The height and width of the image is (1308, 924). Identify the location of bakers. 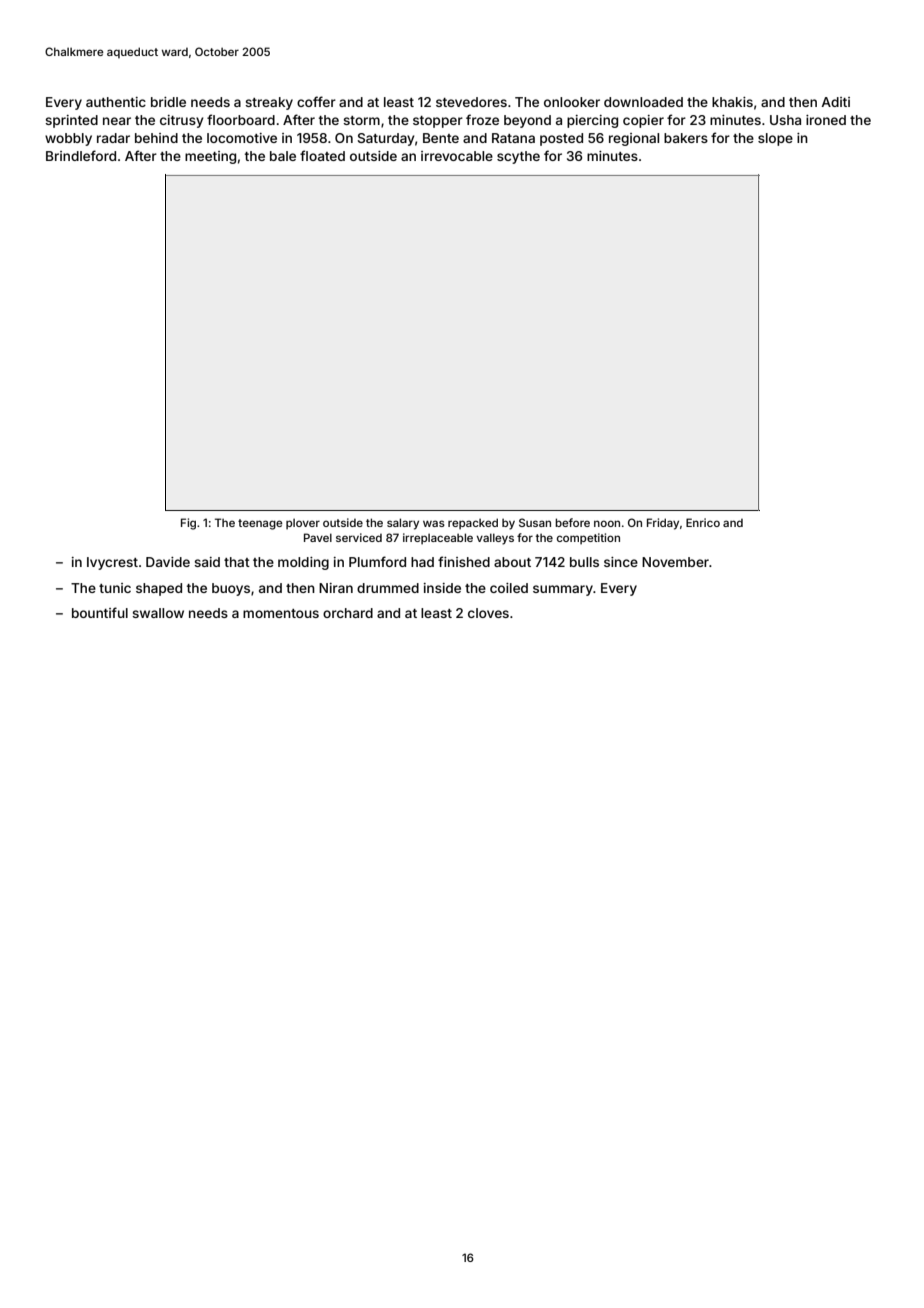
(686, 138).
